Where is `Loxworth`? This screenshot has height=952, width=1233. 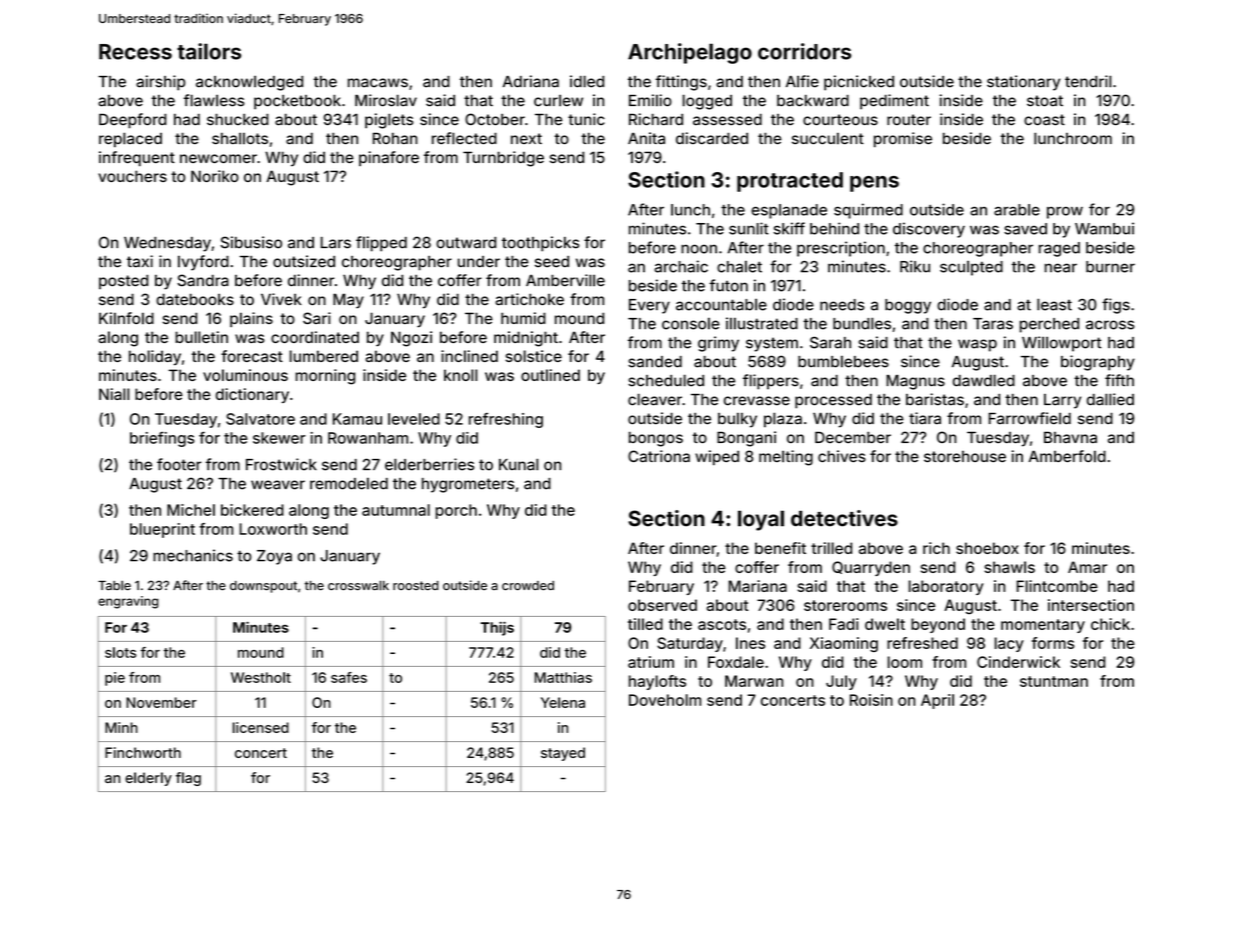 Loxworth is located at coordinates (273, 529).
